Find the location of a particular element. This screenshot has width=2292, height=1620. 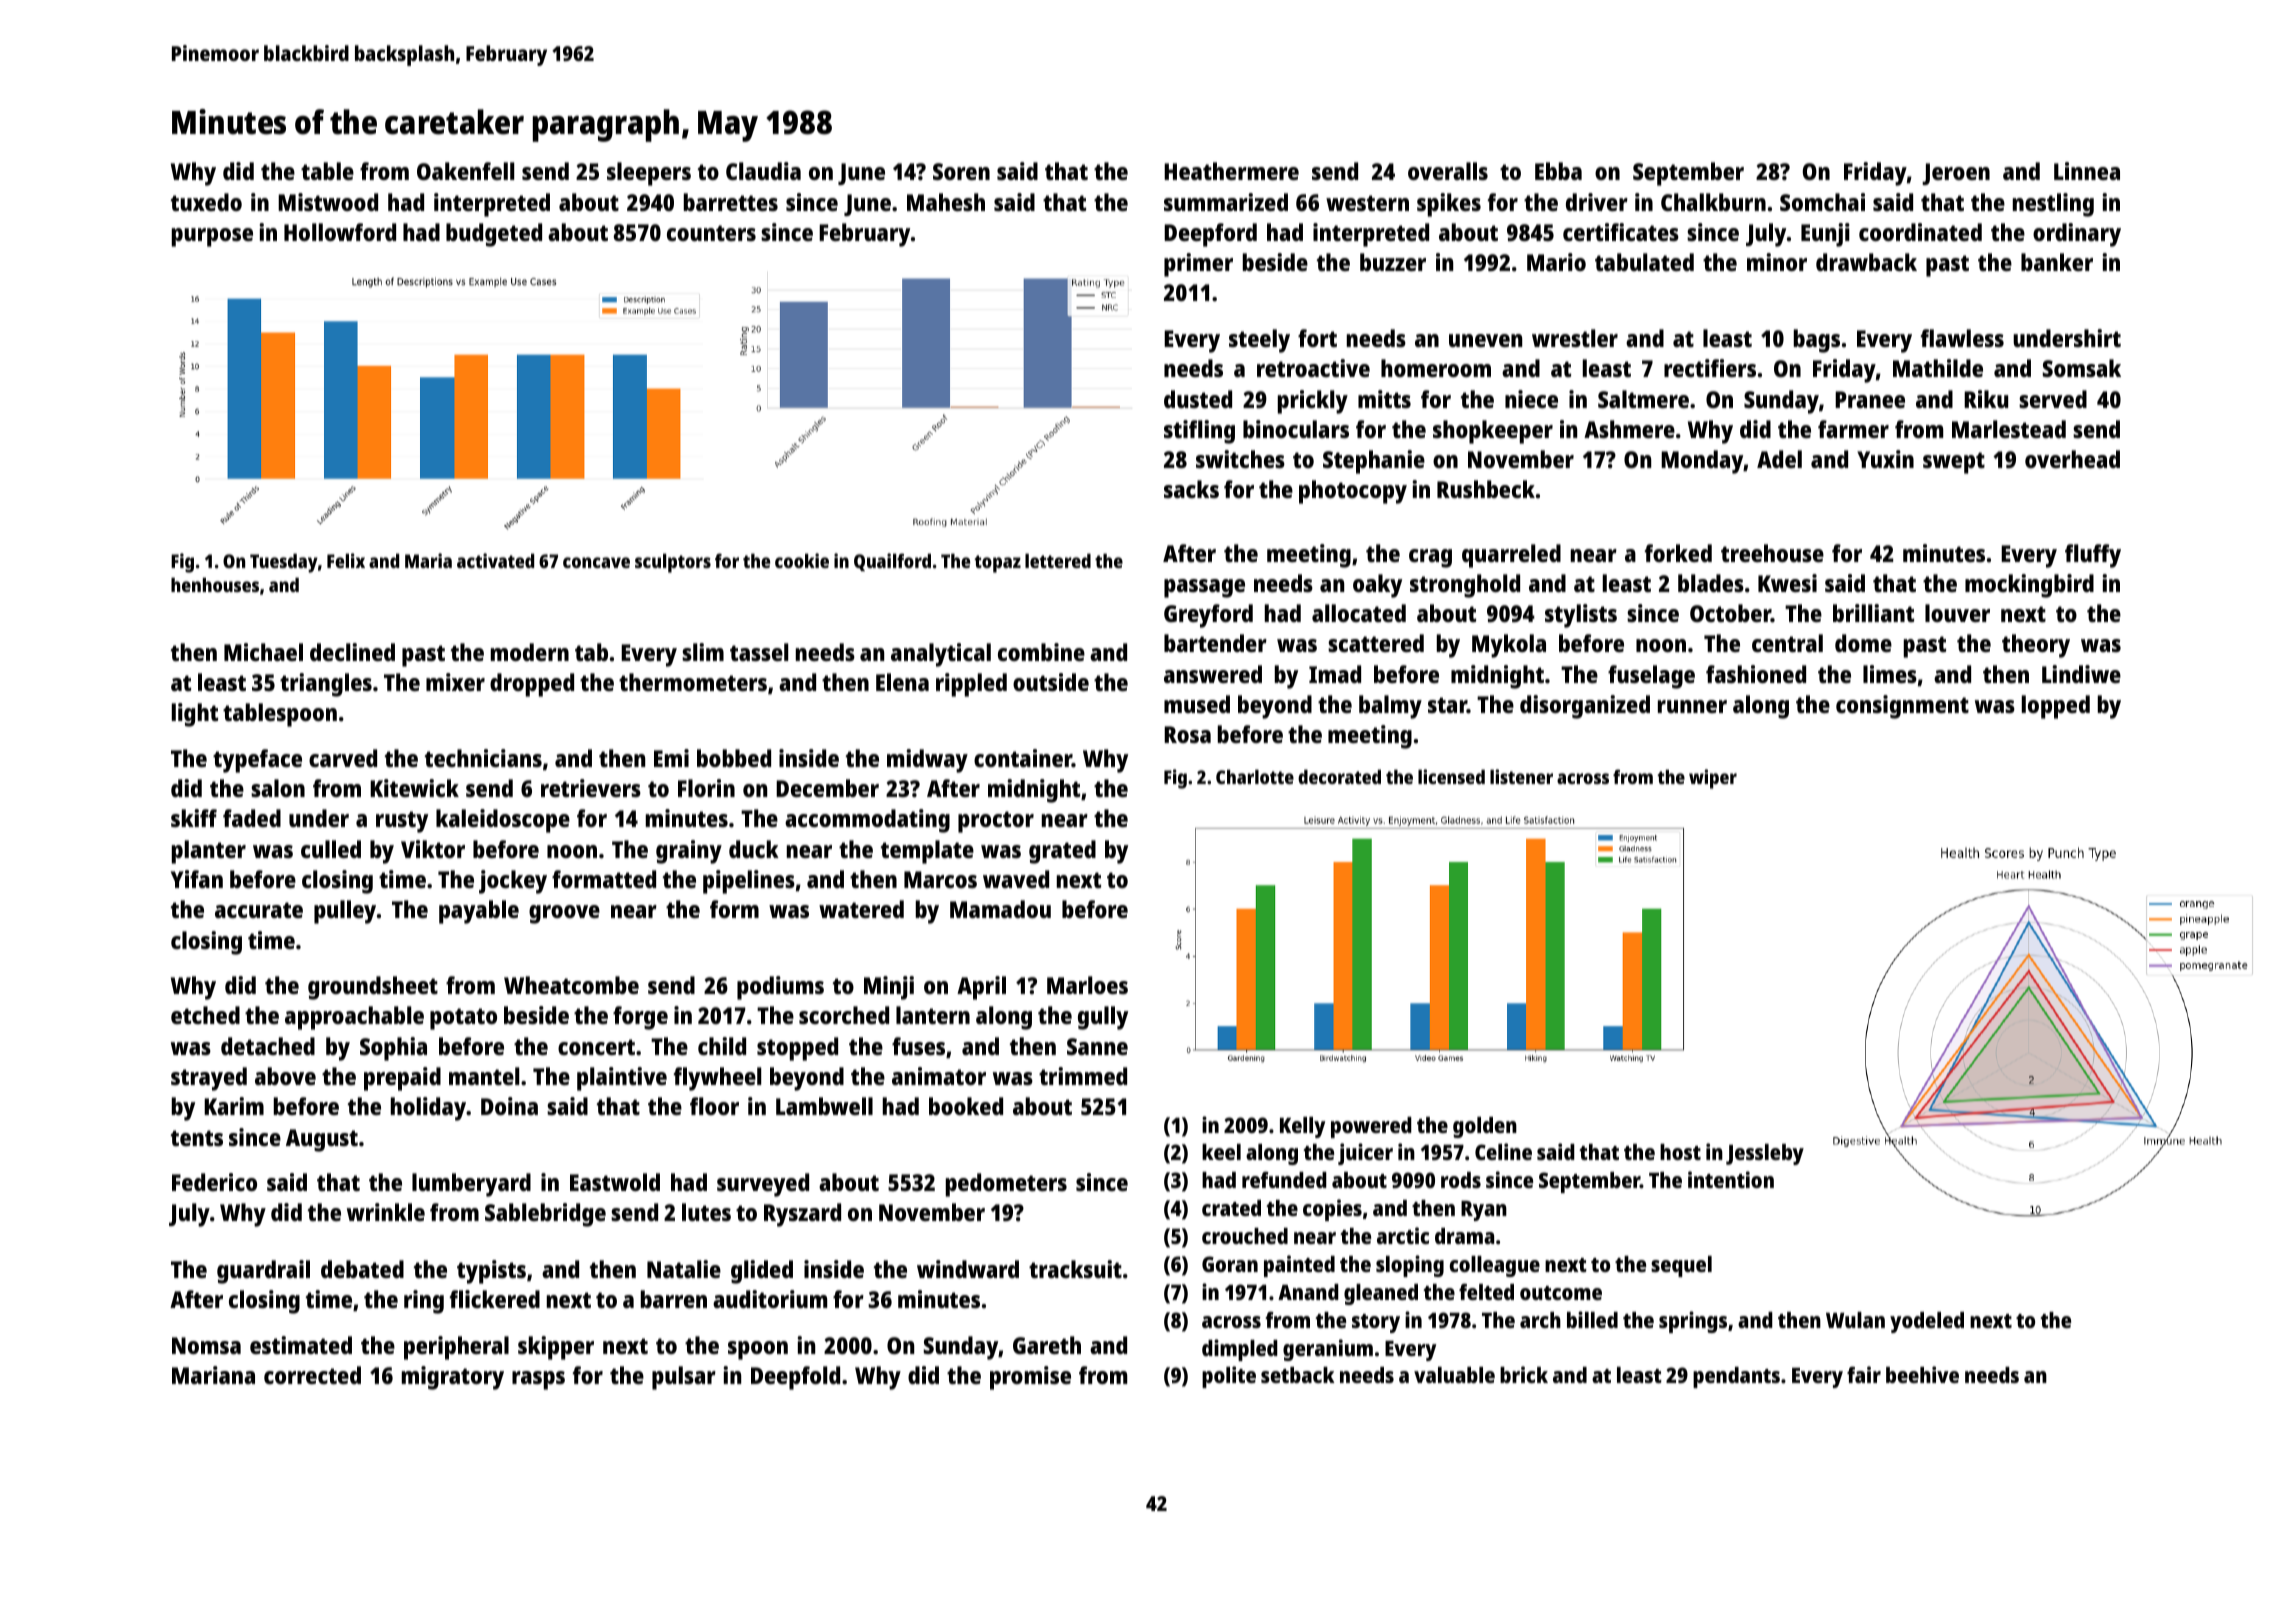

trimmed is located at coordinates (1083, 1076).
